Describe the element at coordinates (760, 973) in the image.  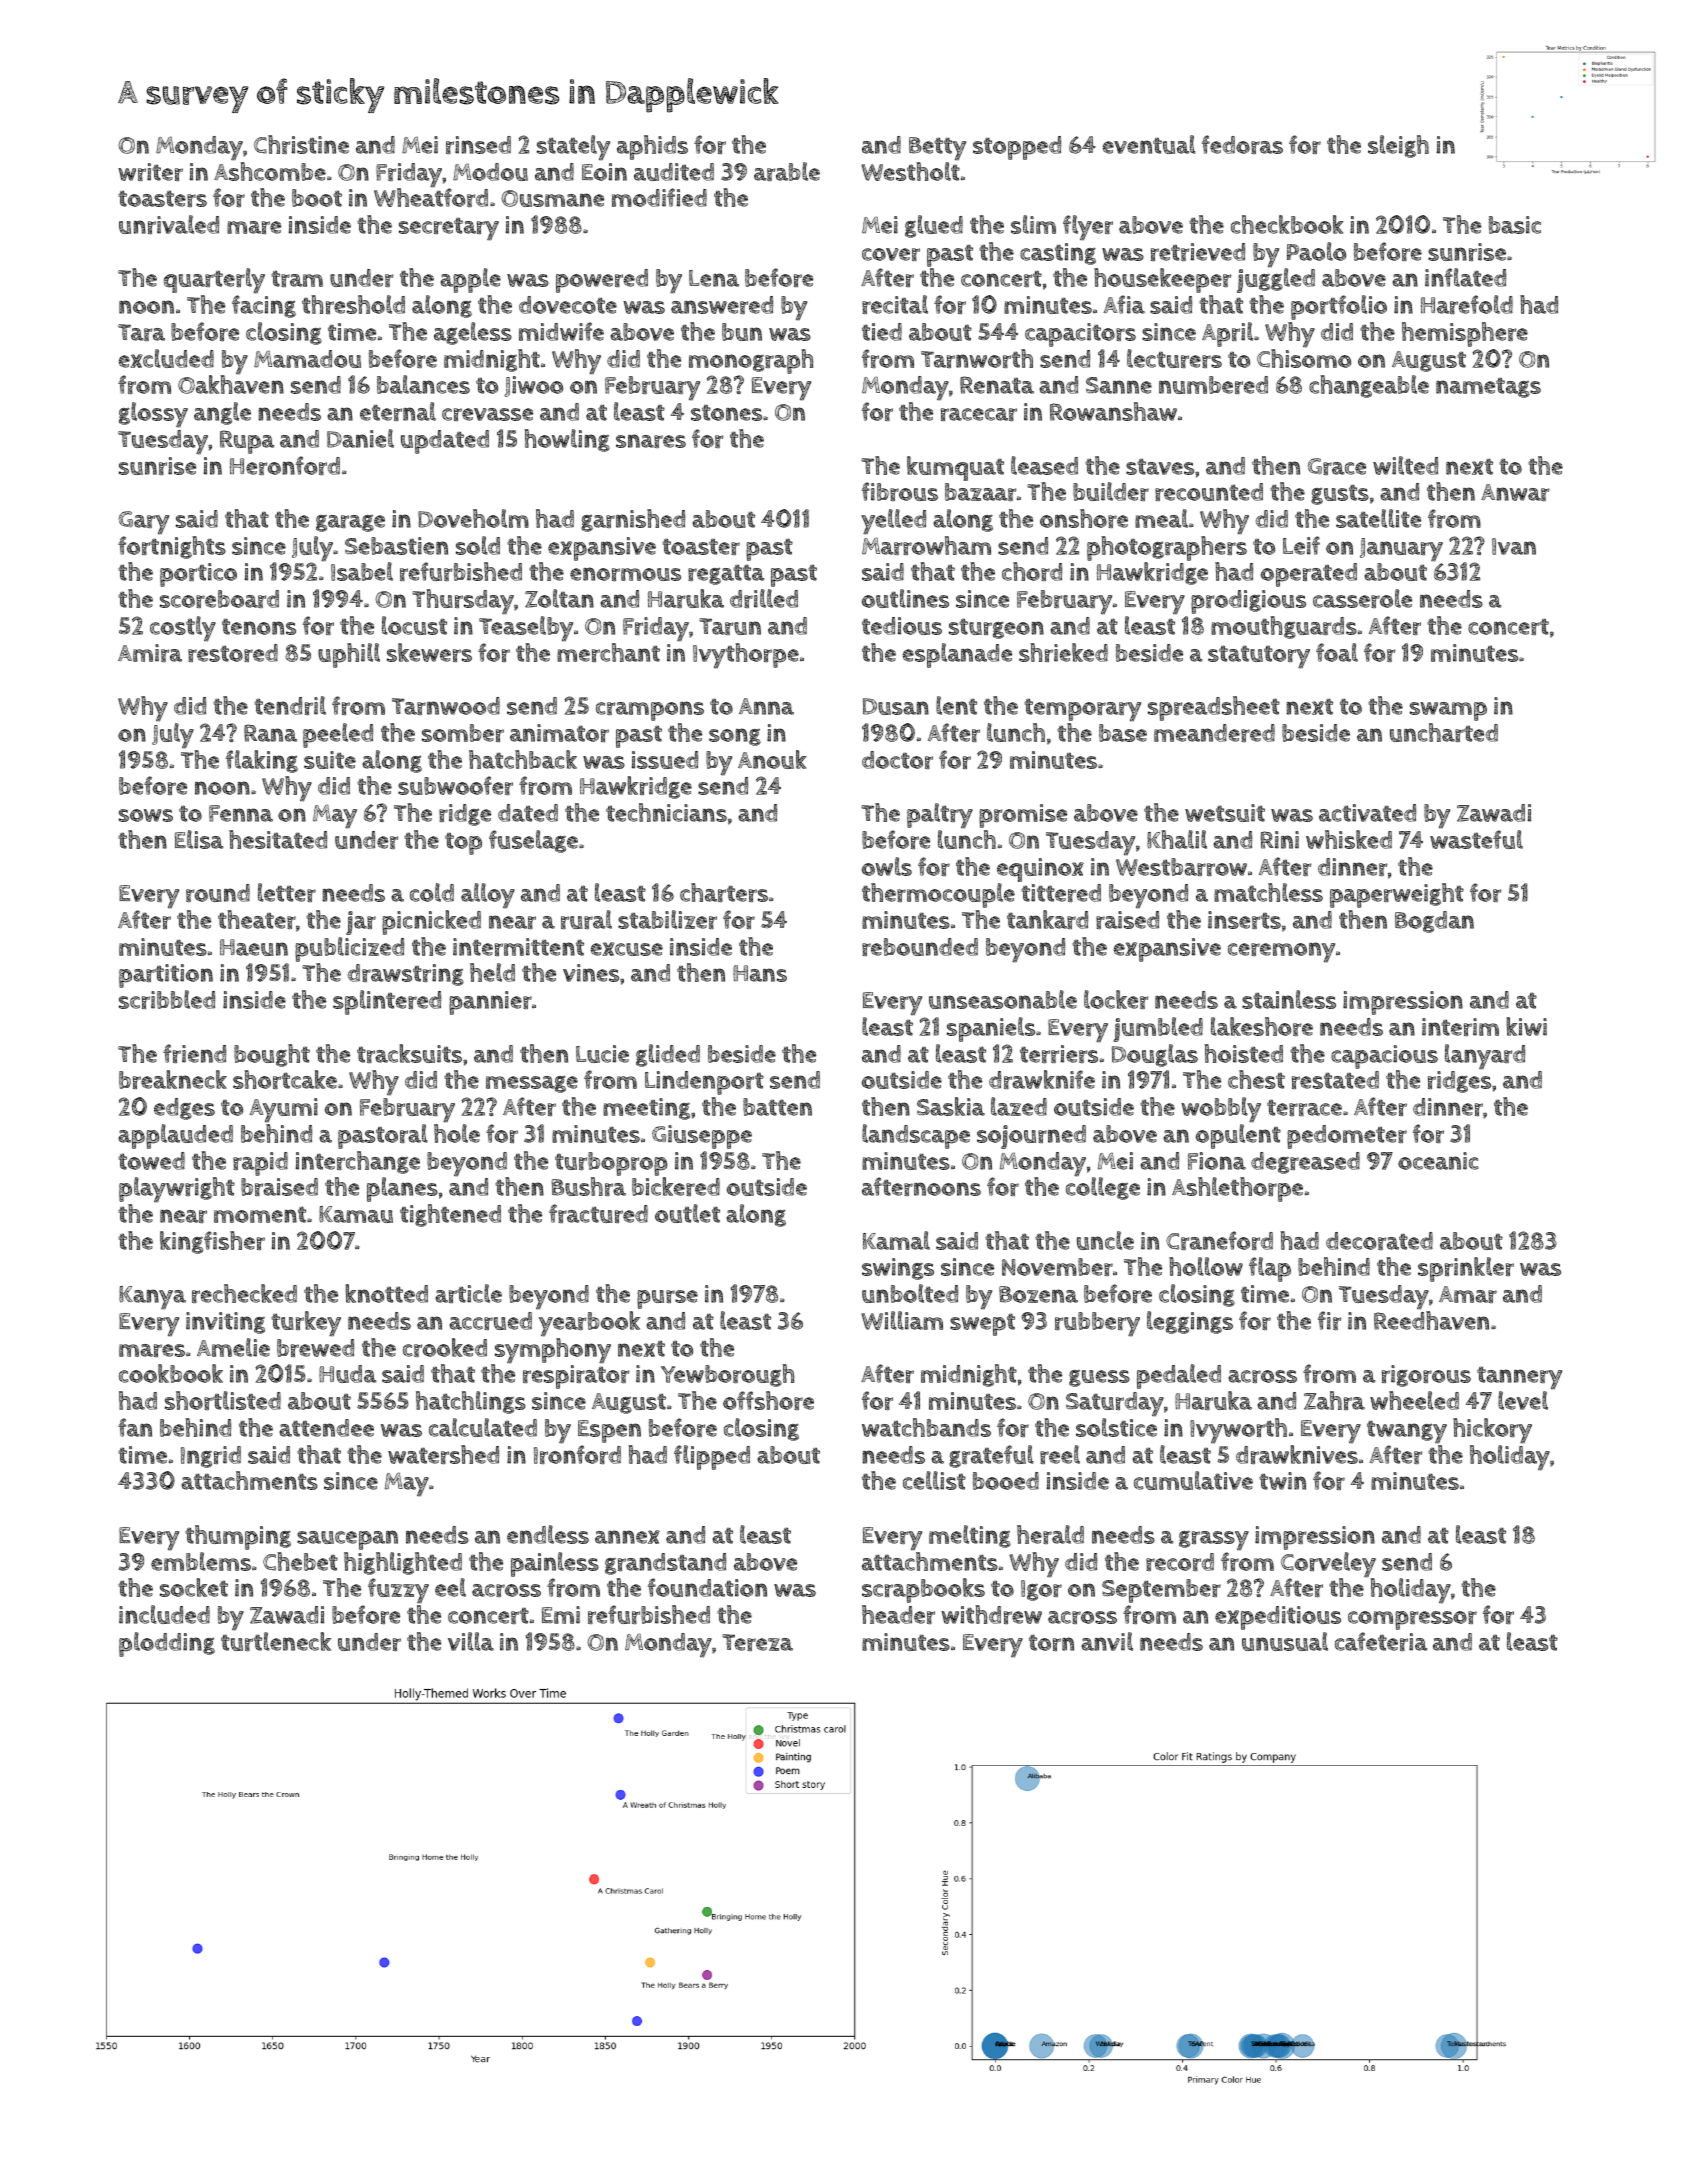
I see `Hans` at that location.
